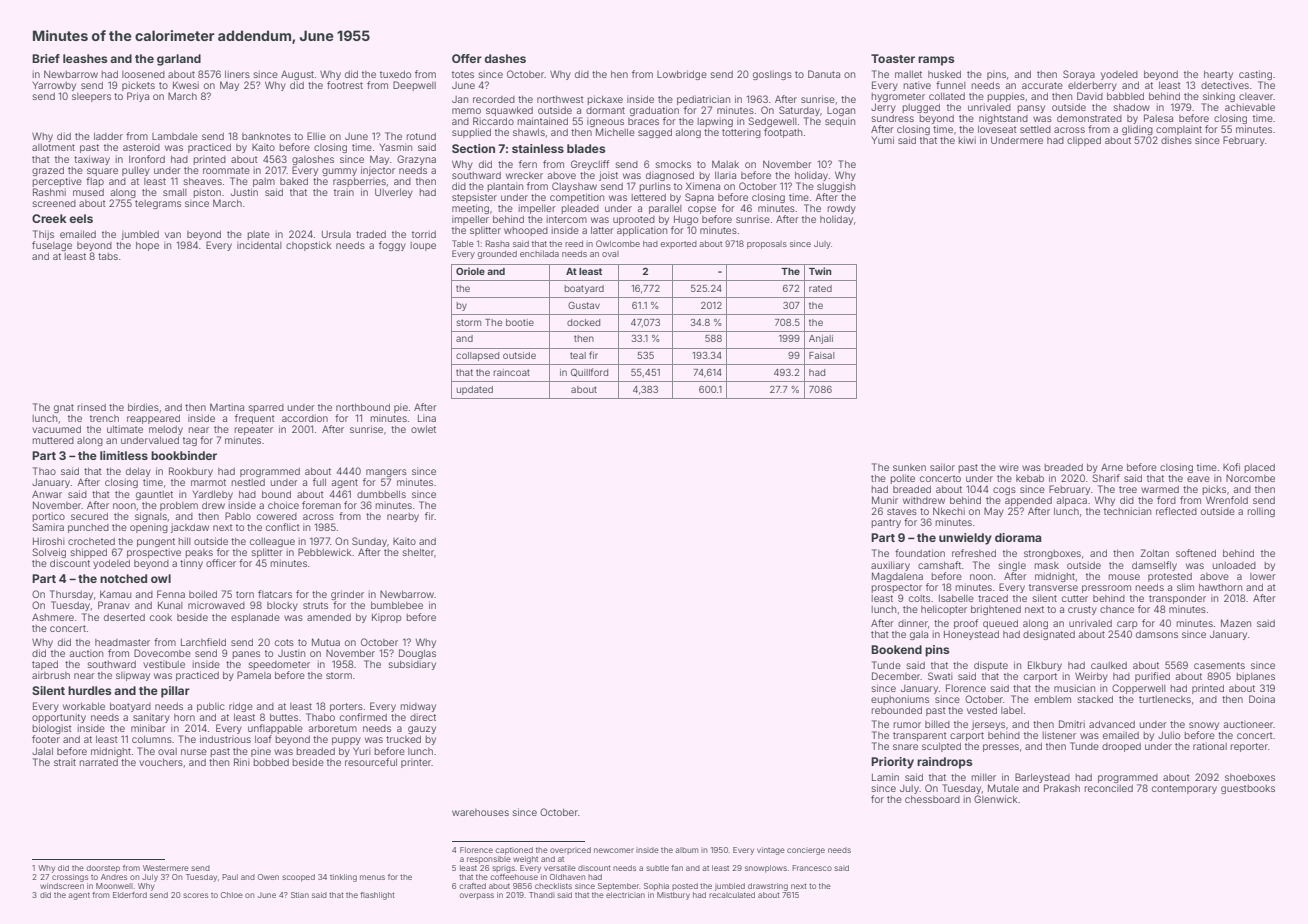 The height and width of the document is (924, 1308). I want to click on Yarrowby, so click(54, 86).
